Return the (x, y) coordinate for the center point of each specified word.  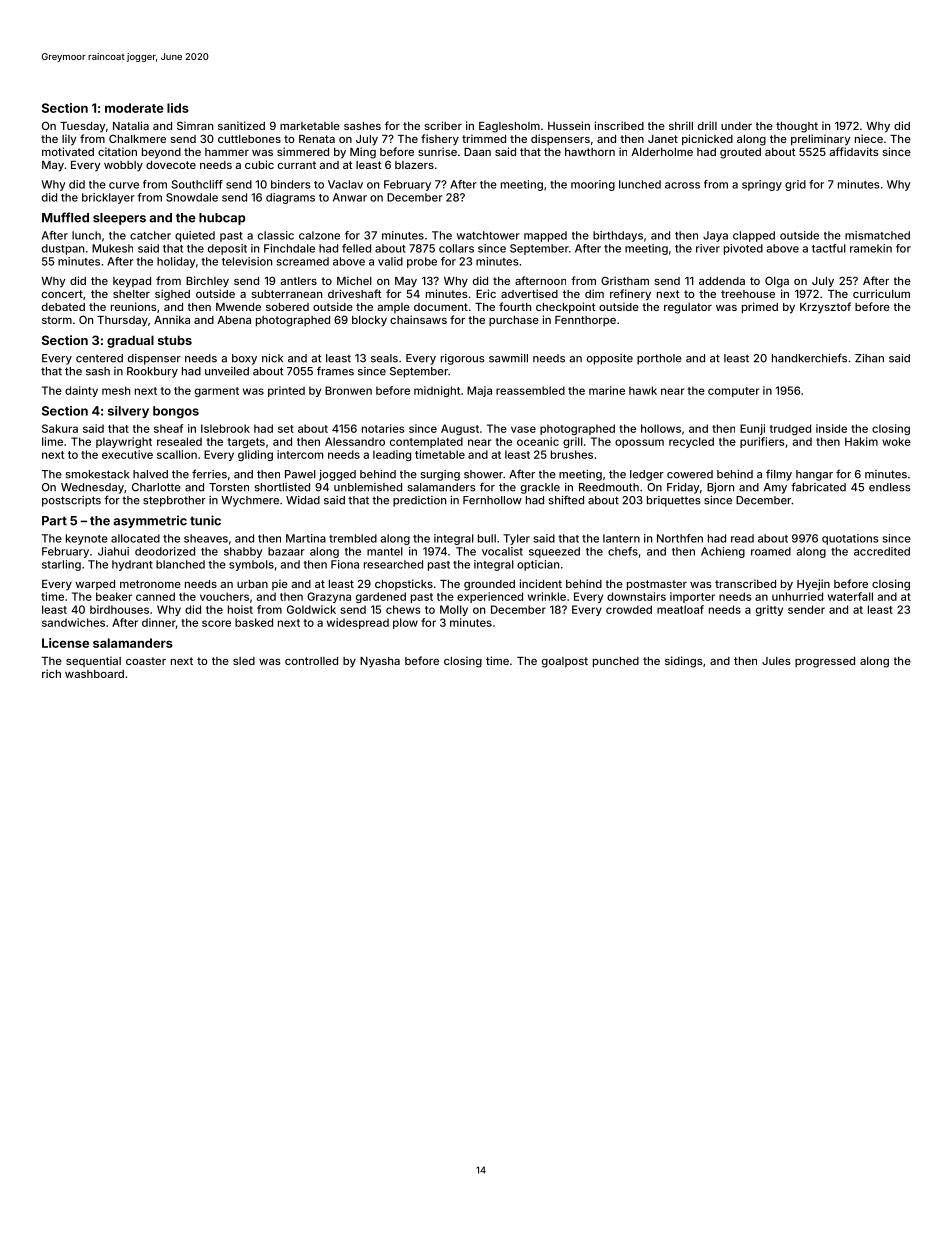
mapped (545, 236)
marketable (310, 126)
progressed (825, 662)
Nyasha (380, 662)
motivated (68, 151)
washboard (94, 674)
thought (797, 127)
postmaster (657, 585)
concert (62, 294)
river (708, 248)
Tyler (516, 539)
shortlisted (282, 487)
